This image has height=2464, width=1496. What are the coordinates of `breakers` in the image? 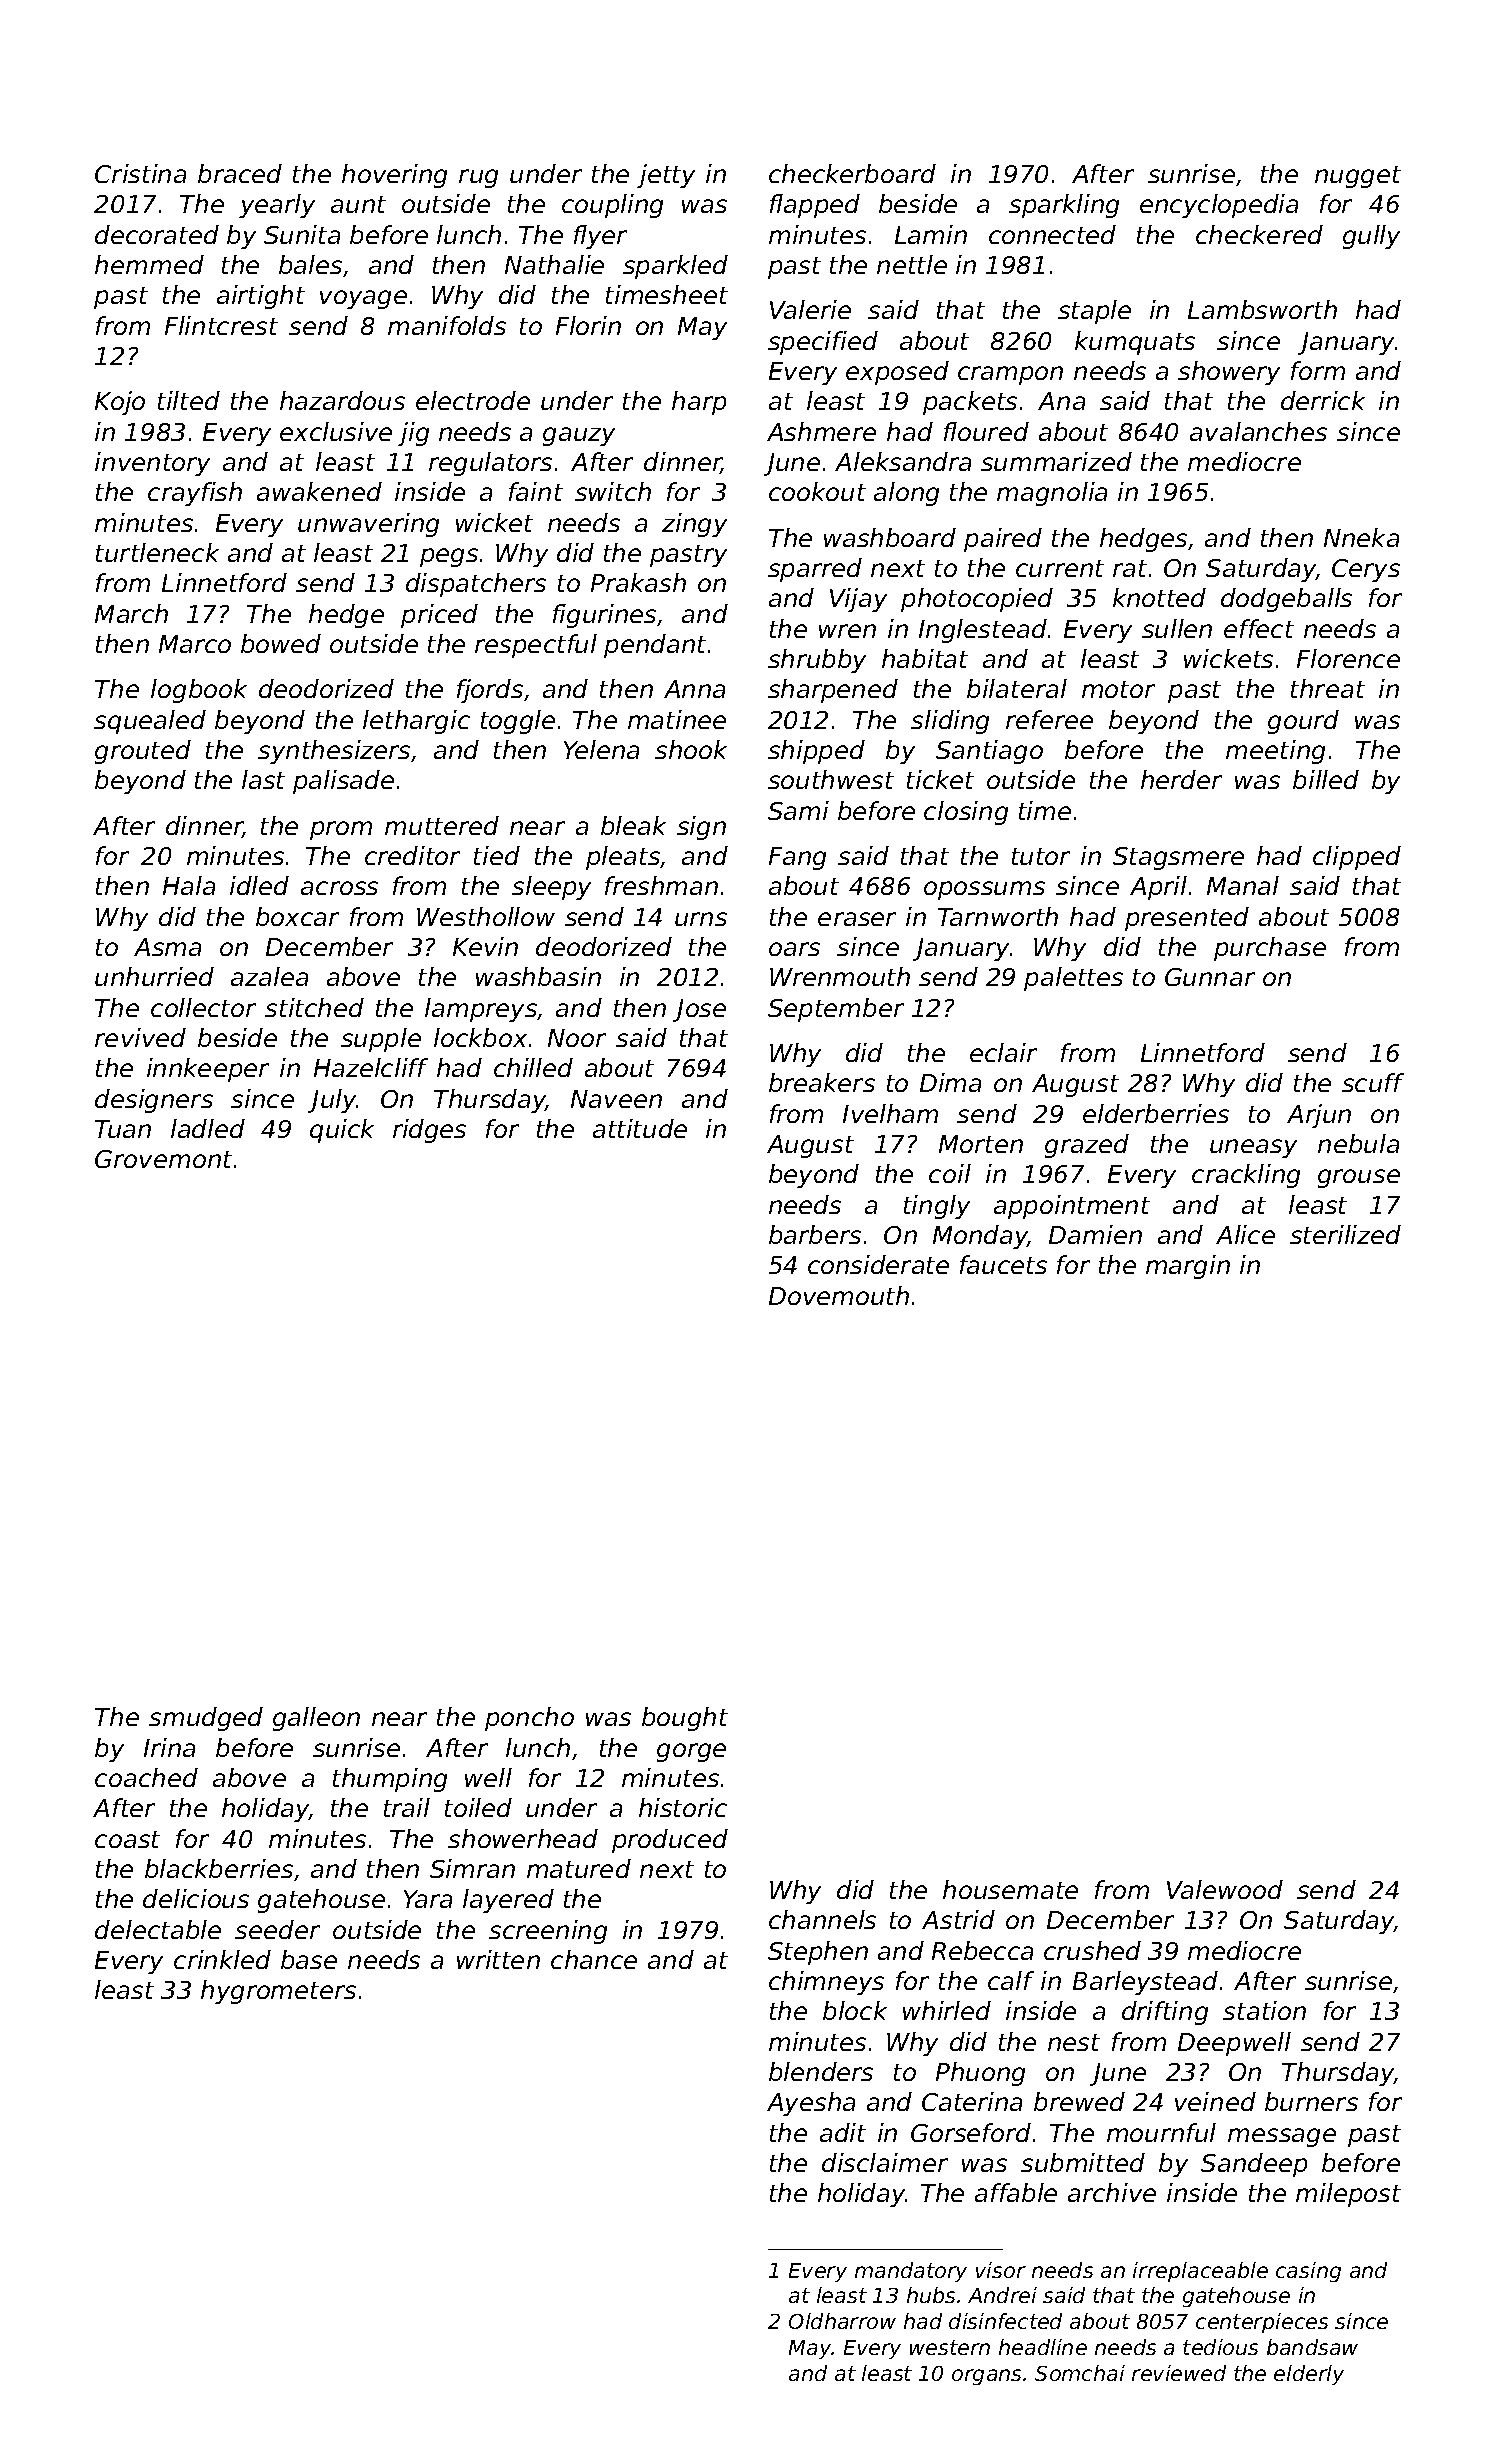 It's located at (822, 1082).
